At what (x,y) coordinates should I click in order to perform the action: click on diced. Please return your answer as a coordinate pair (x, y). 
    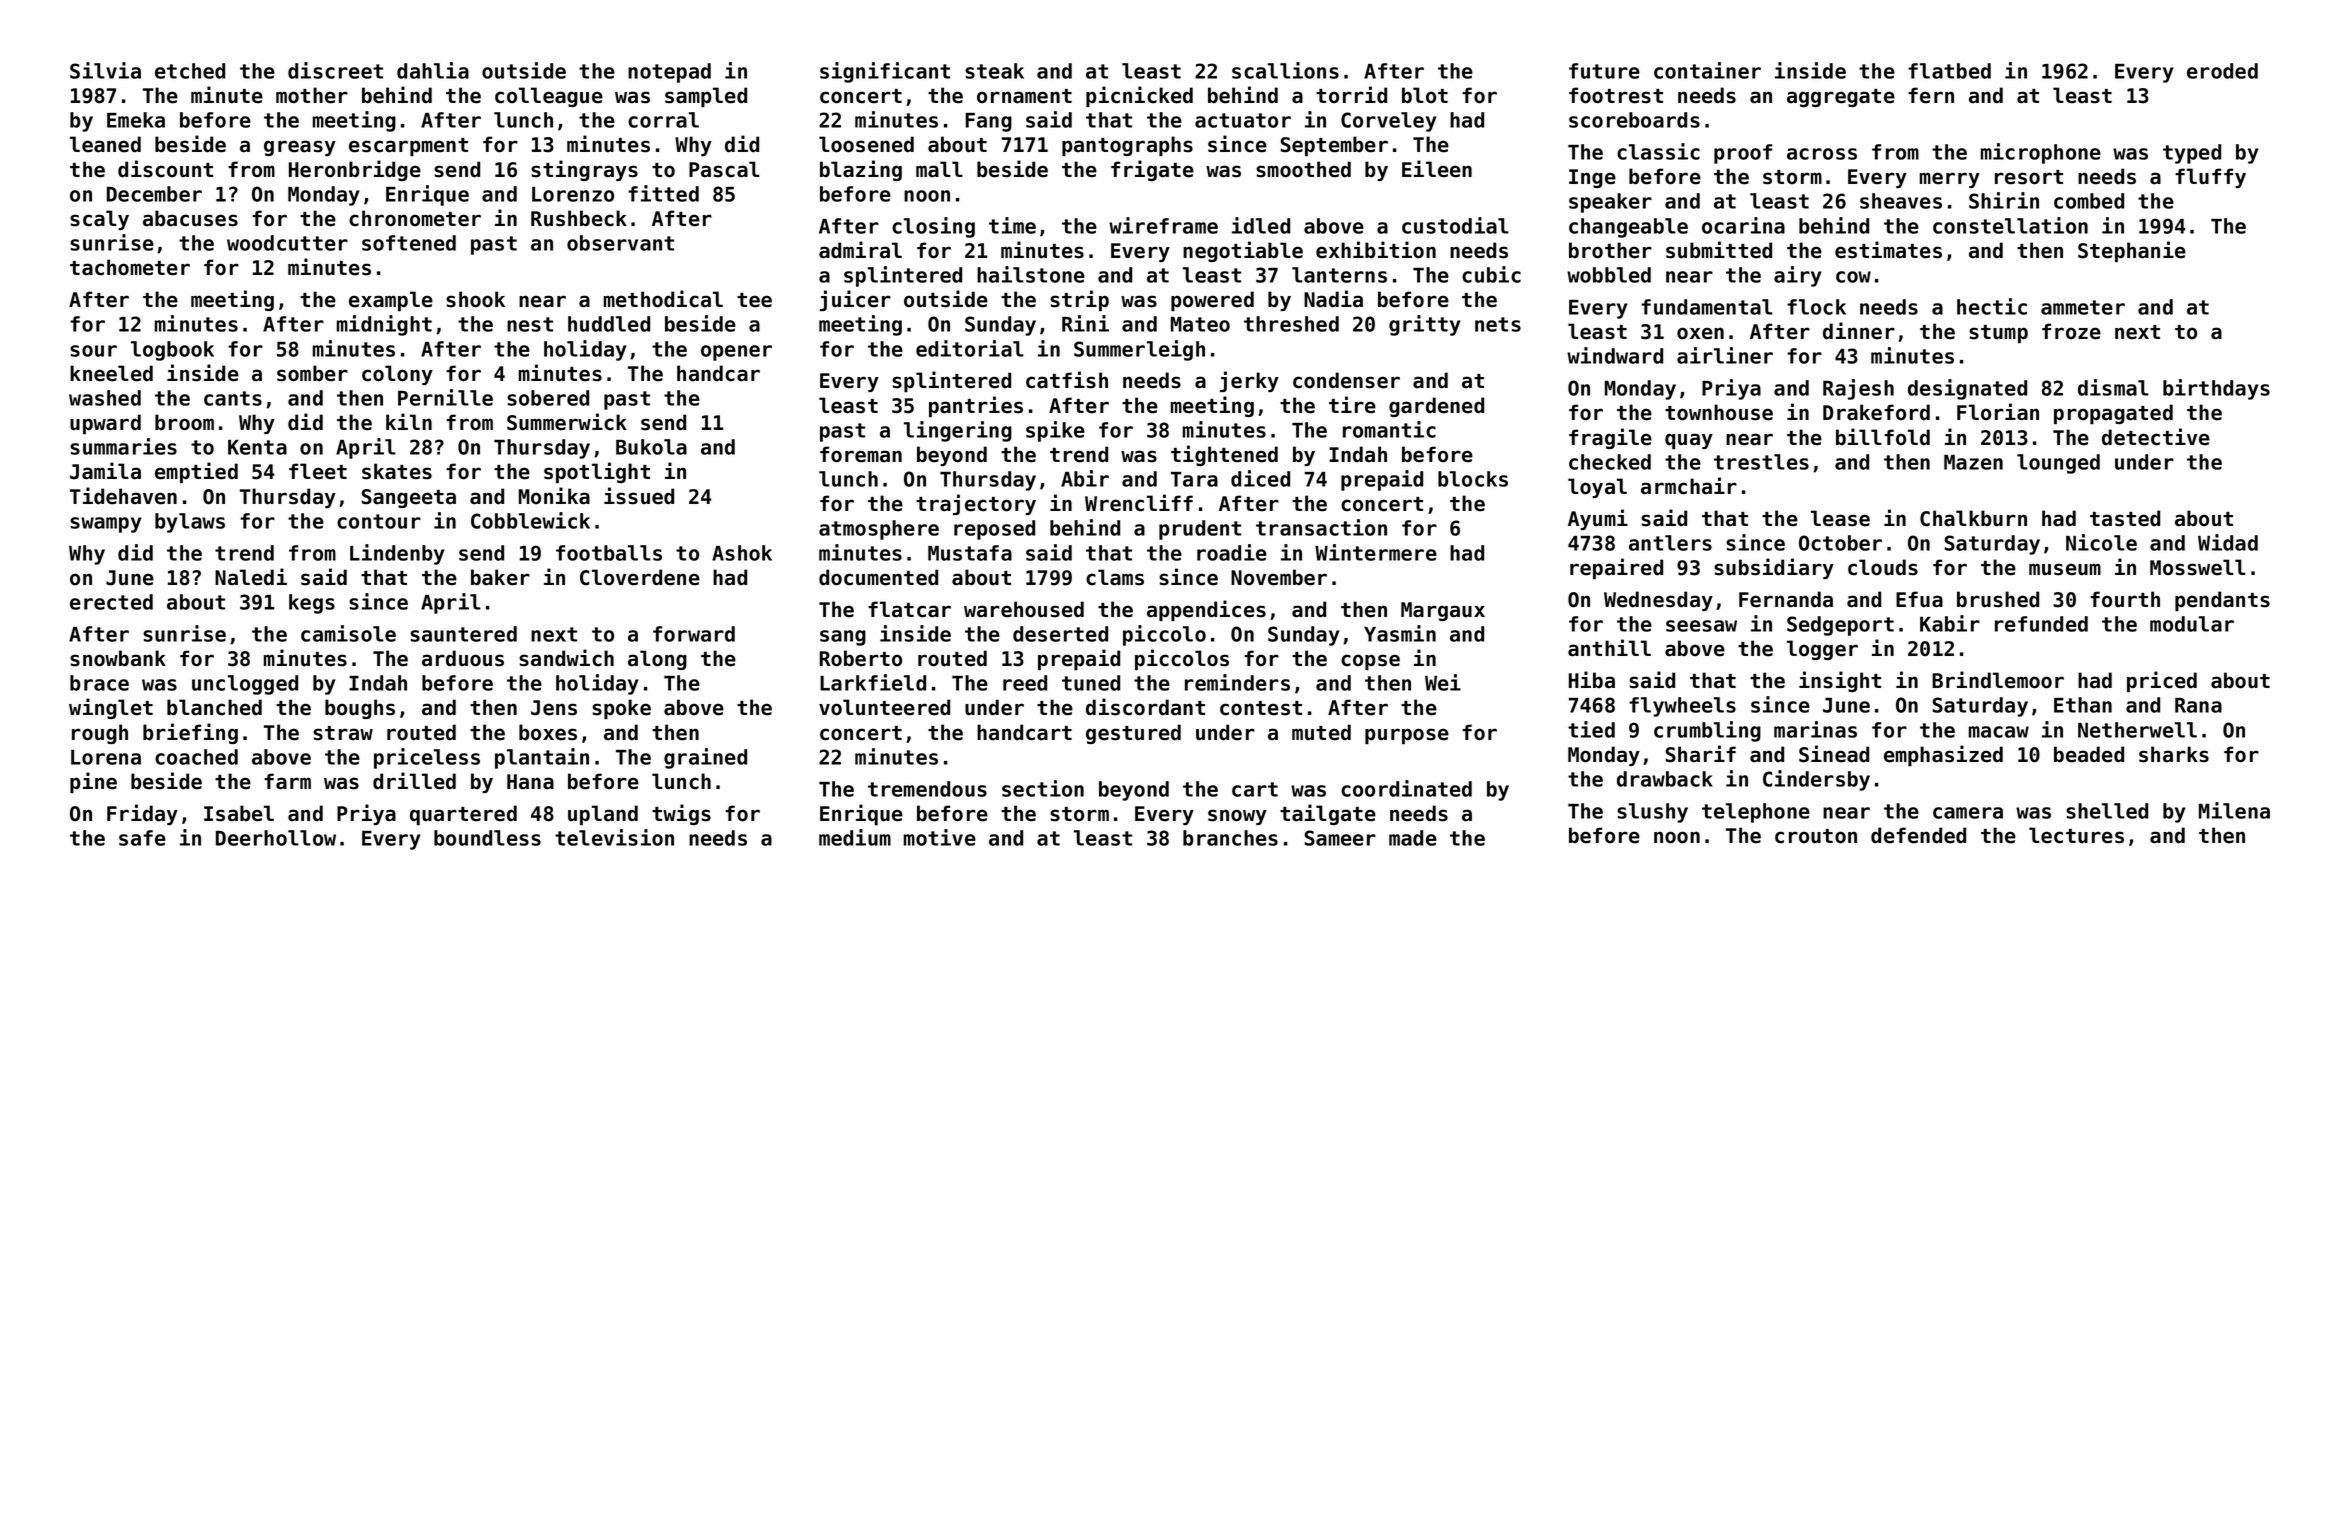
    Looking at the image, I should click on (1260, 478).
